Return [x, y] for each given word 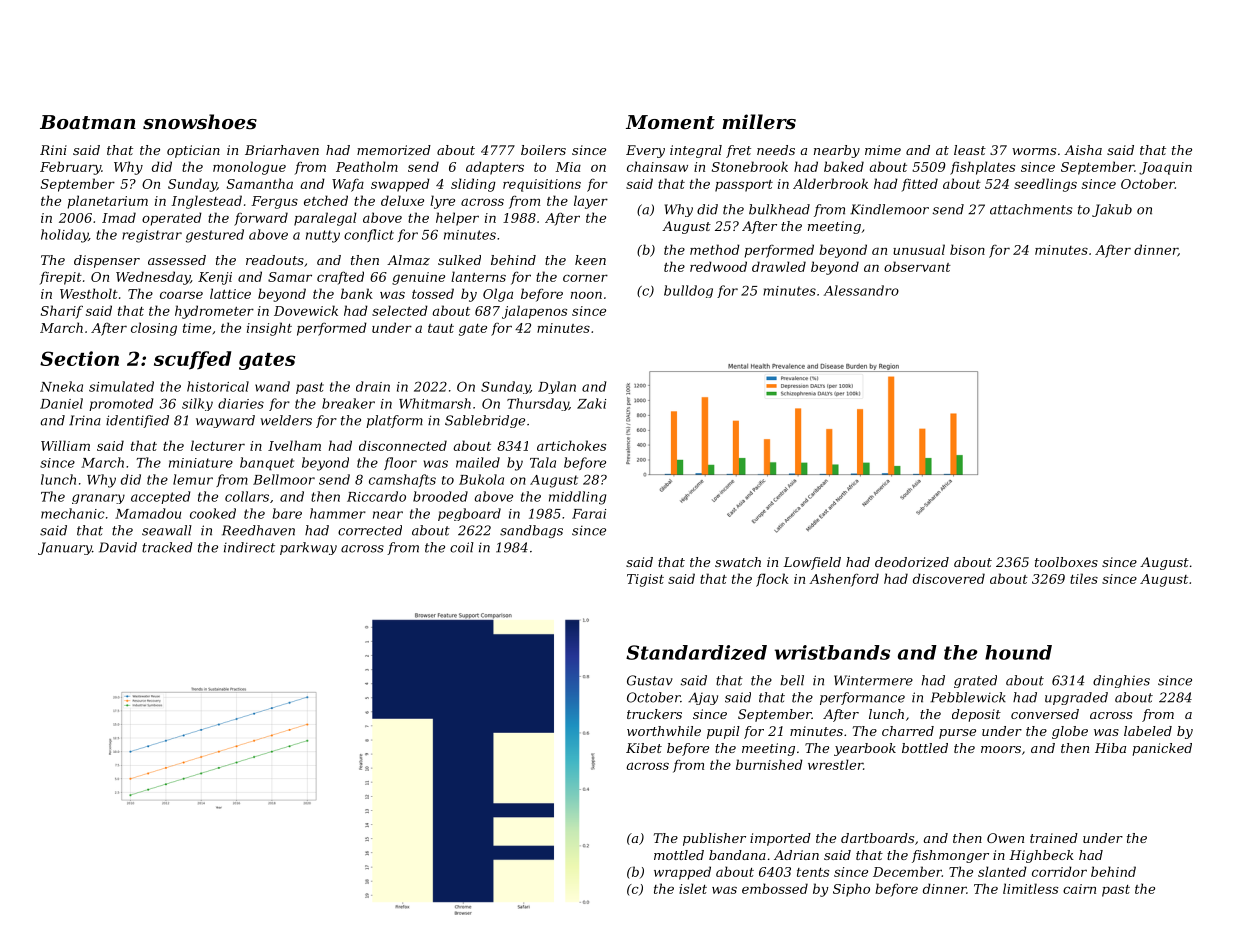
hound [1018, 652]
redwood [718, 266]
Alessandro [861, 290]
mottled [679, 855]
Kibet [644, 748]
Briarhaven [282, 150]
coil [462, 547]
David [118, 547]
